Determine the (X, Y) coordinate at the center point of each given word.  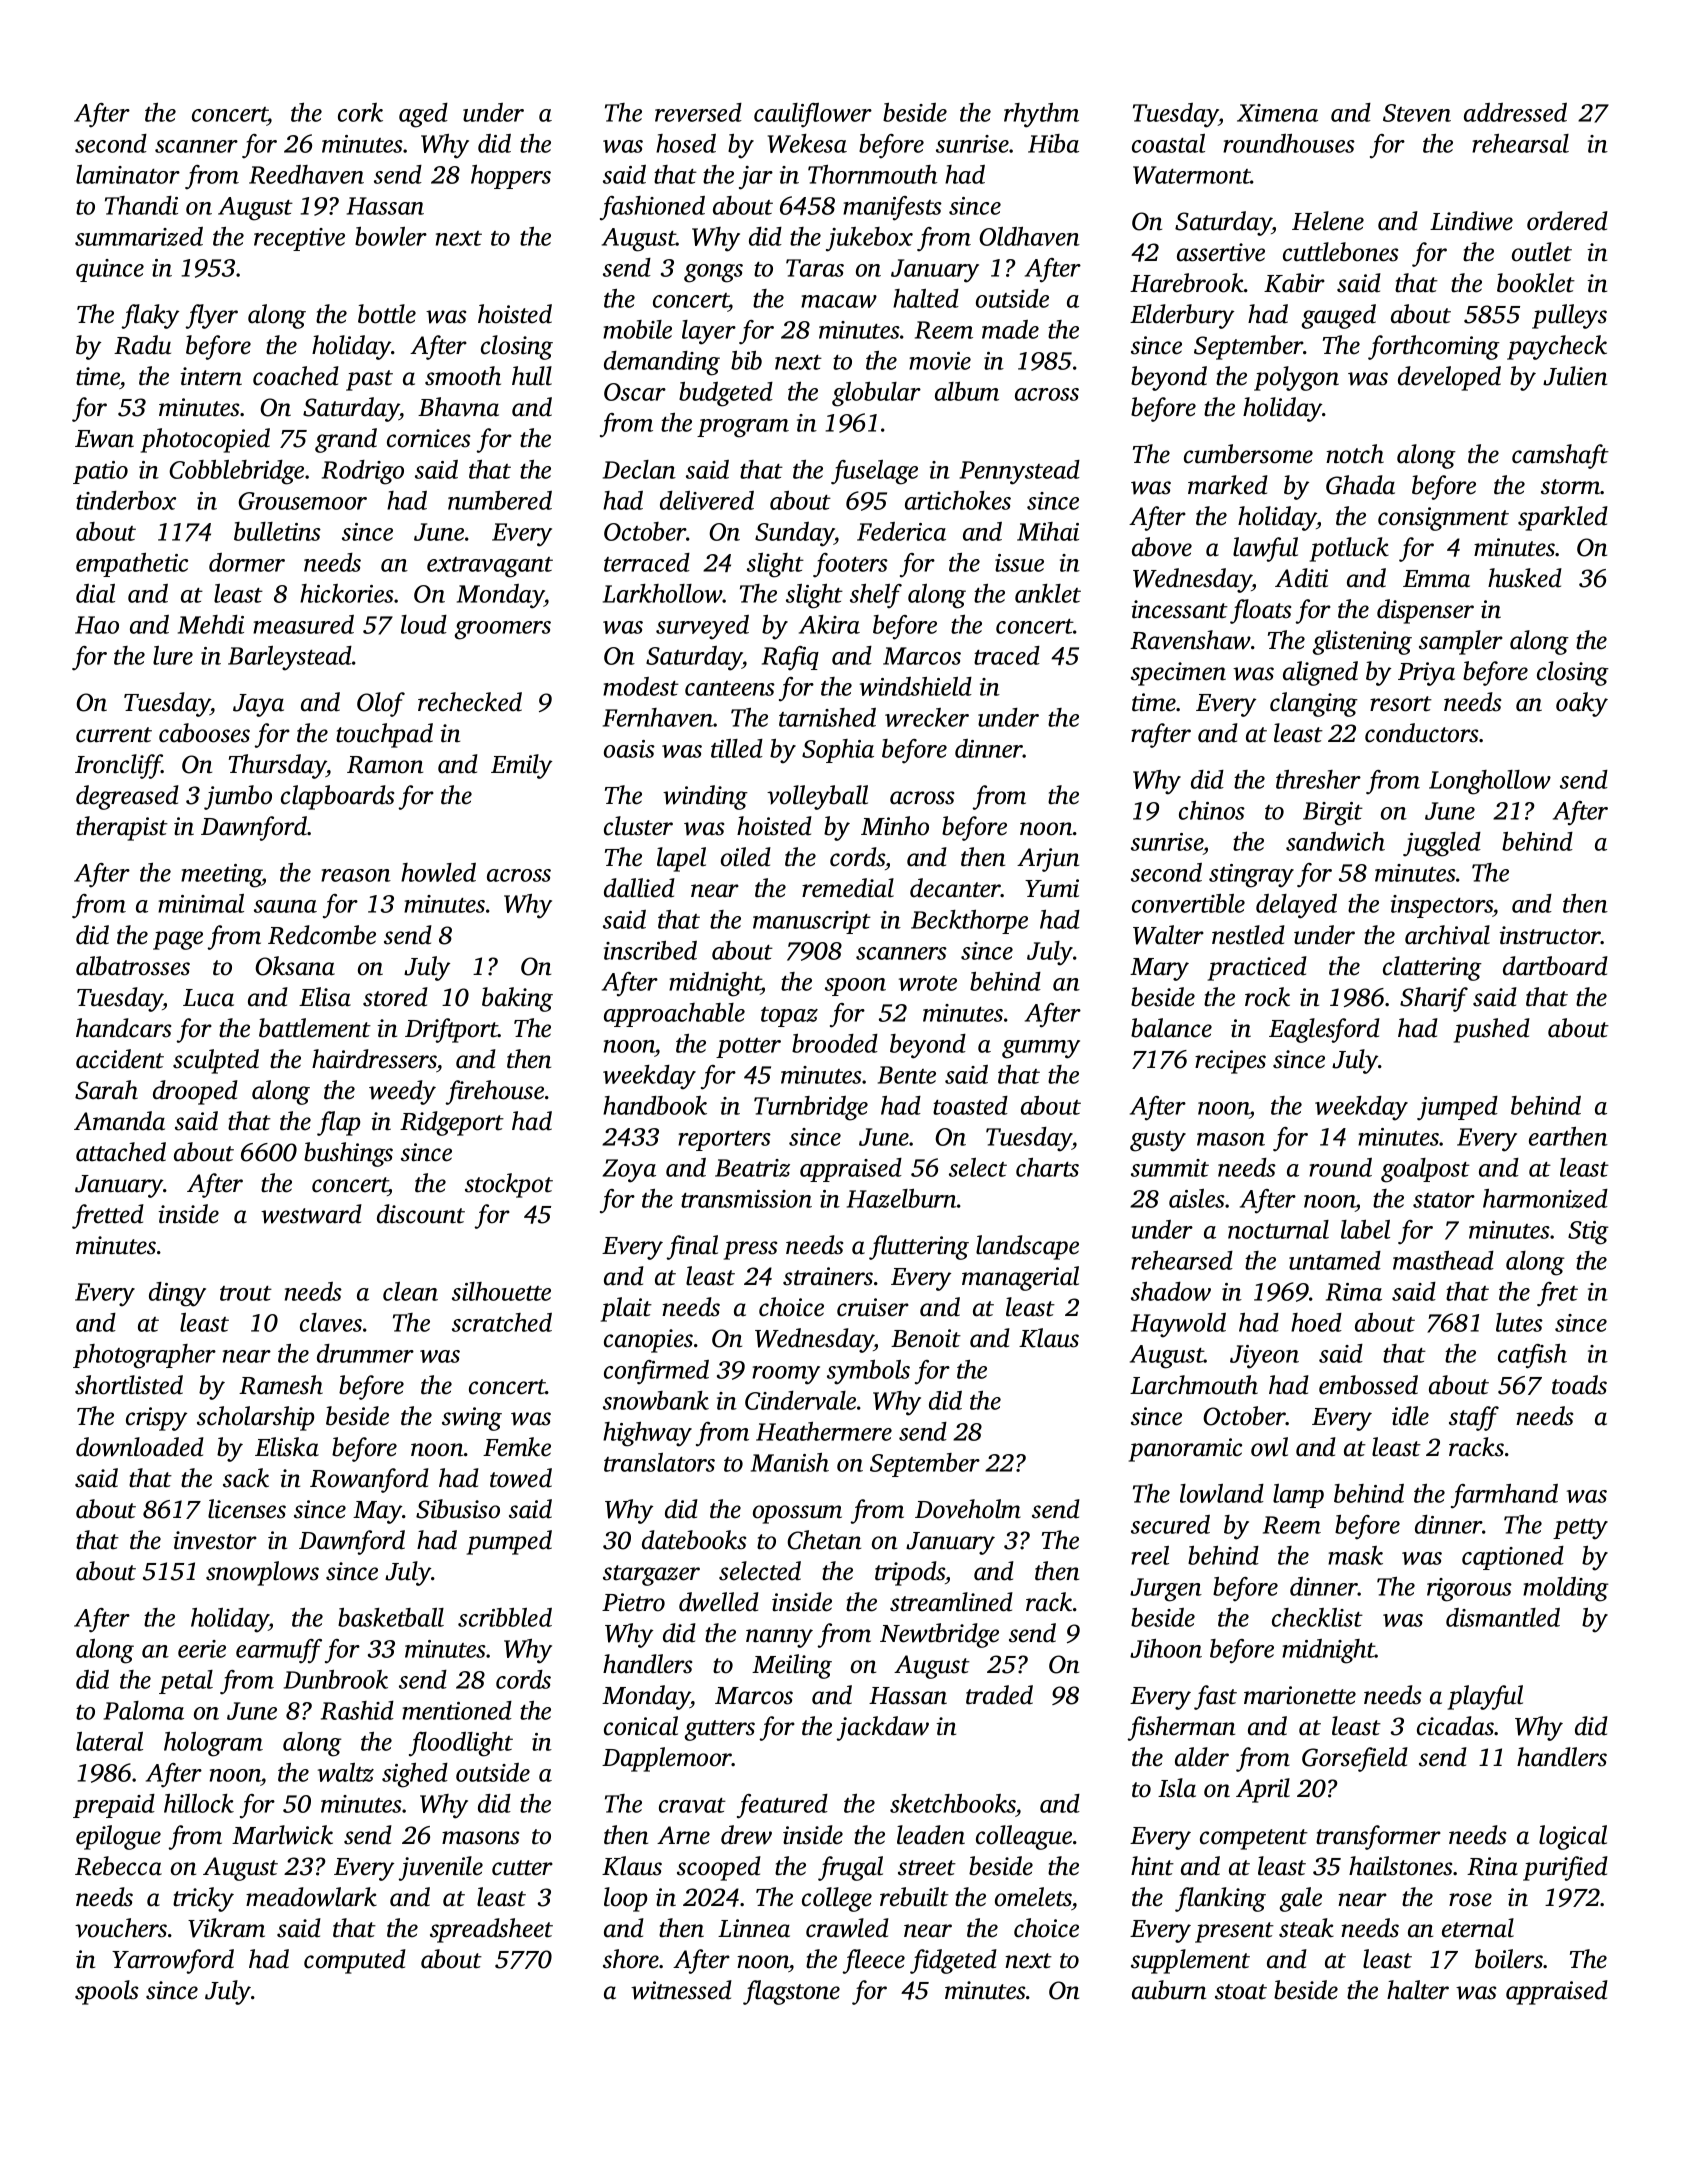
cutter (522, 1868)
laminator (128, 174)
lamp (1298, 1496)
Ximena (1277, 113)
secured (1170, 1524)
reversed (698, 112)
